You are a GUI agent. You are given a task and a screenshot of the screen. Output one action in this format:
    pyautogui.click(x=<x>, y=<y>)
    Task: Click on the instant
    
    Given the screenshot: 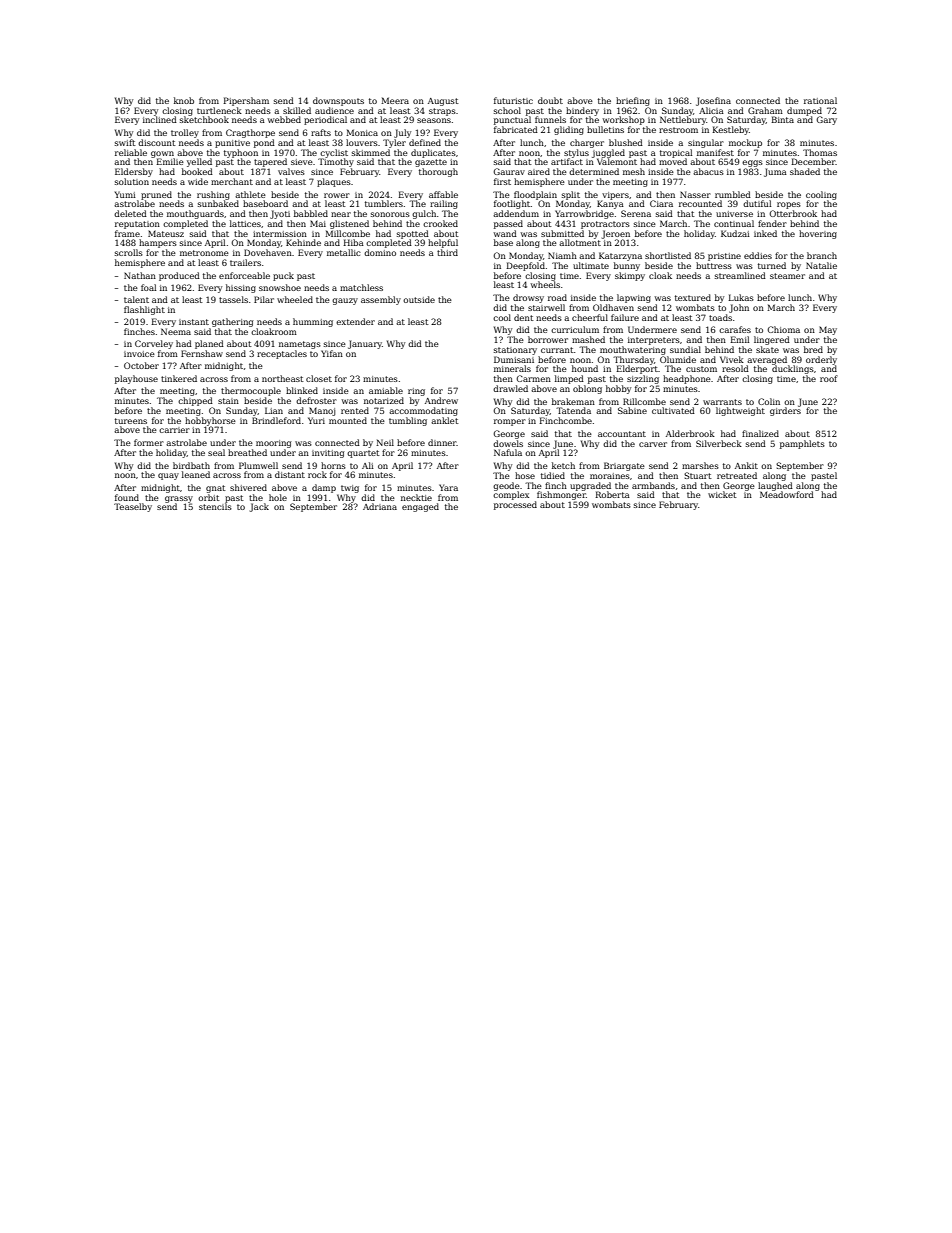 What is the action you would take?
    pyautogui.click(x=194, y=322)
